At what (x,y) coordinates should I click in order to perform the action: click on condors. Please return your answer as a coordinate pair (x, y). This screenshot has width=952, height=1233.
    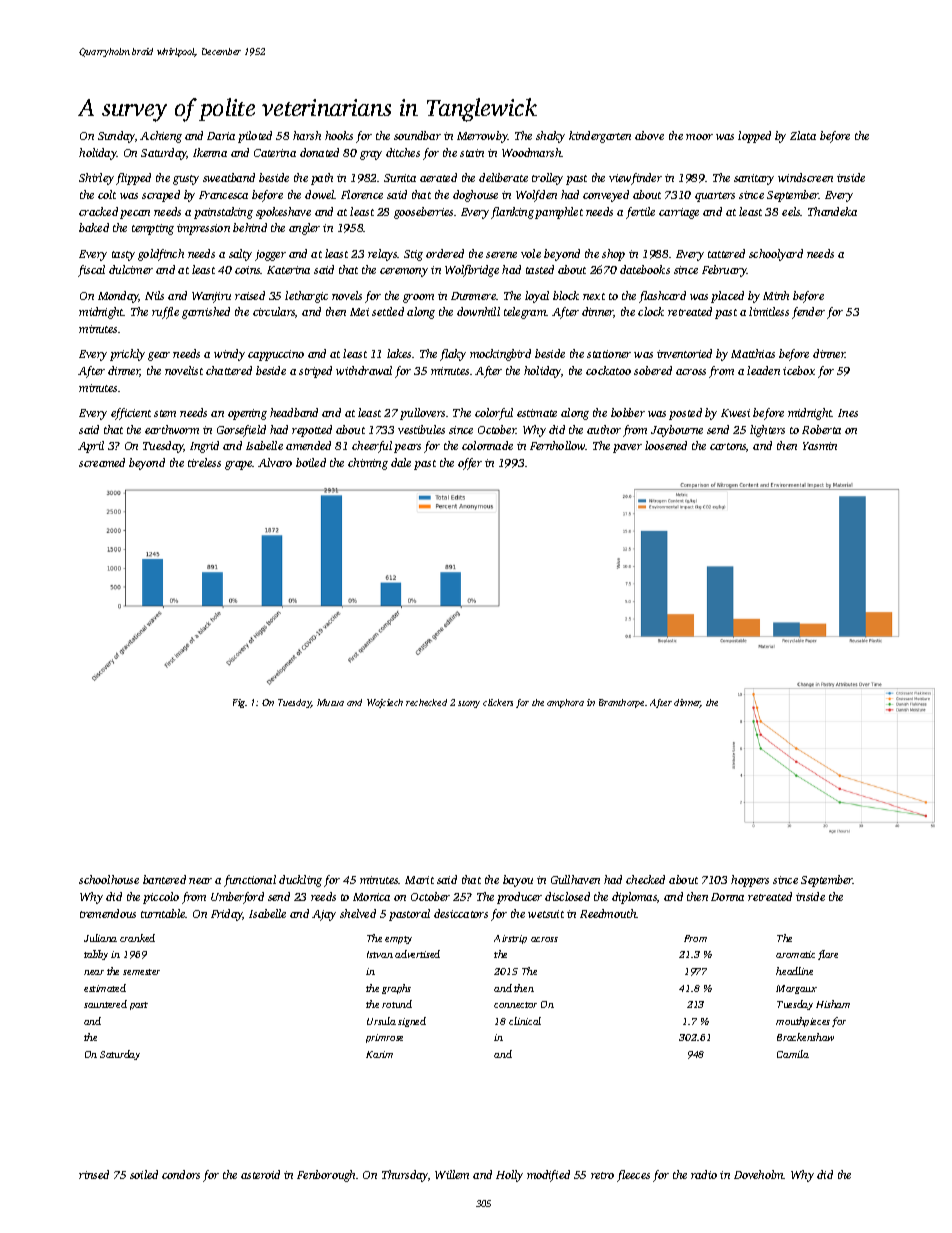
    Looking at the image, I should click on (181, 1174).
